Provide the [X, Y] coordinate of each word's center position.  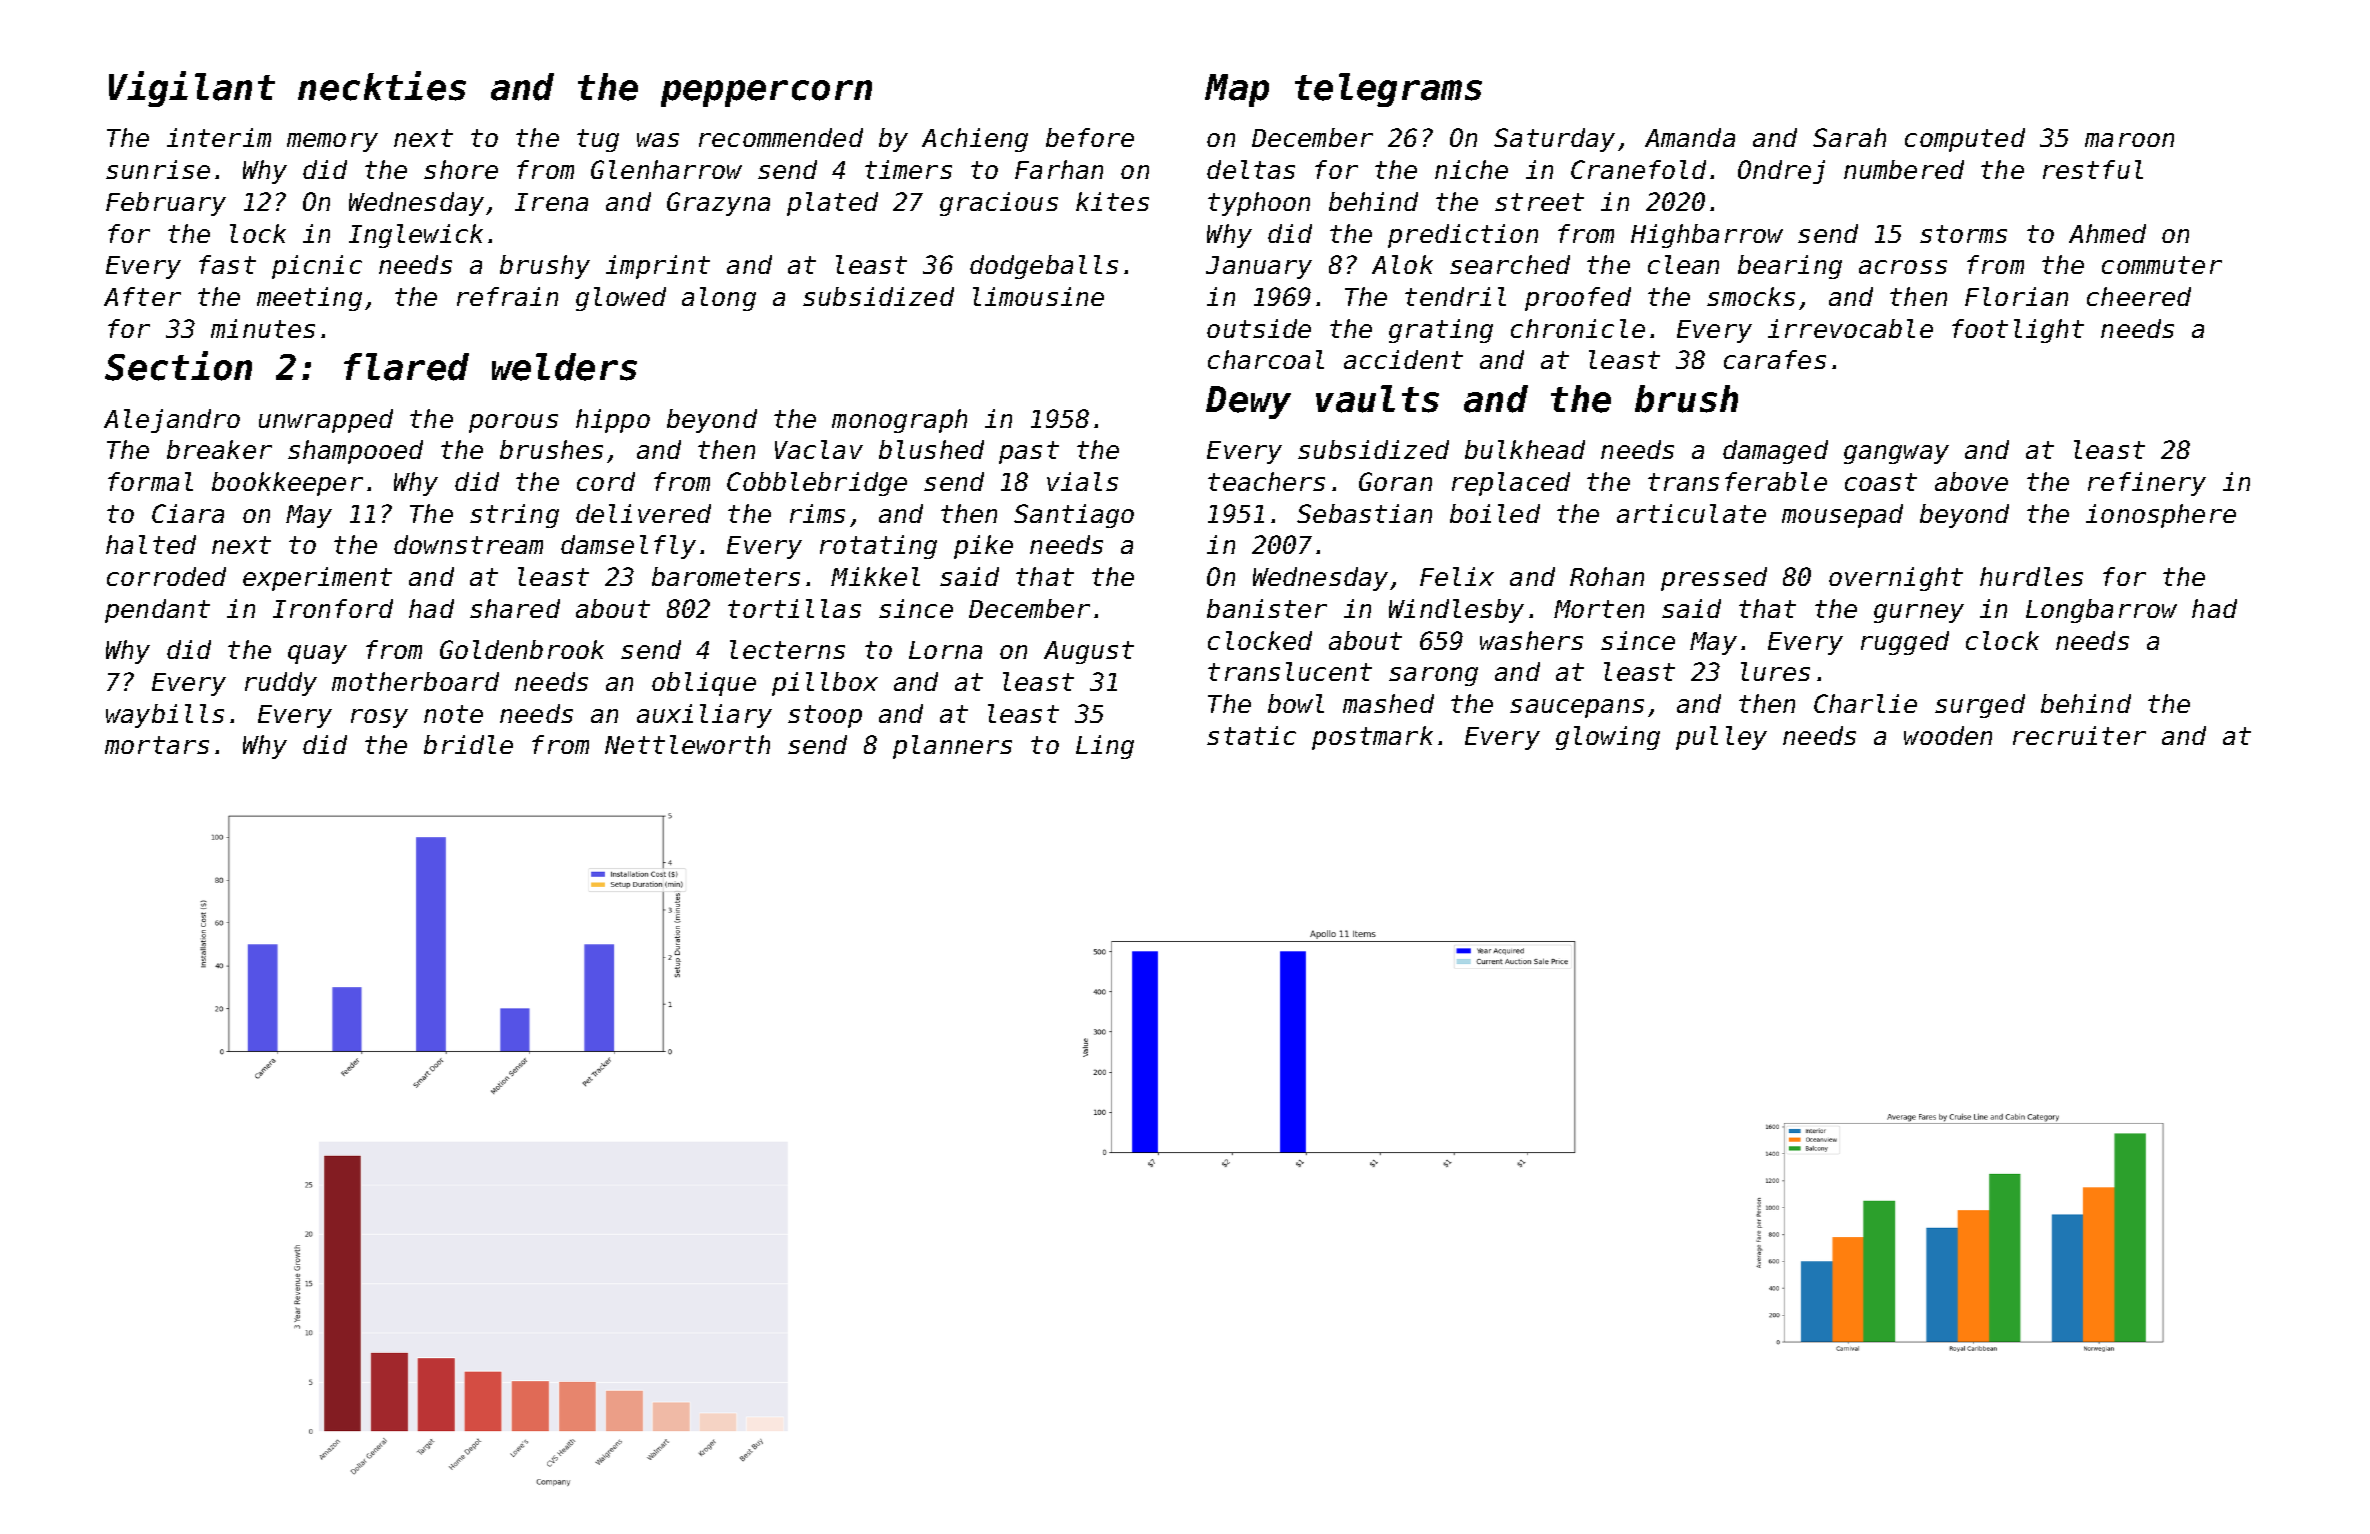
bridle [468, 744]
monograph [899, 421]
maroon [2129, 140]
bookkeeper [287, 484]
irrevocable [1850, 328]
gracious [999, 204]
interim [219, 137]
